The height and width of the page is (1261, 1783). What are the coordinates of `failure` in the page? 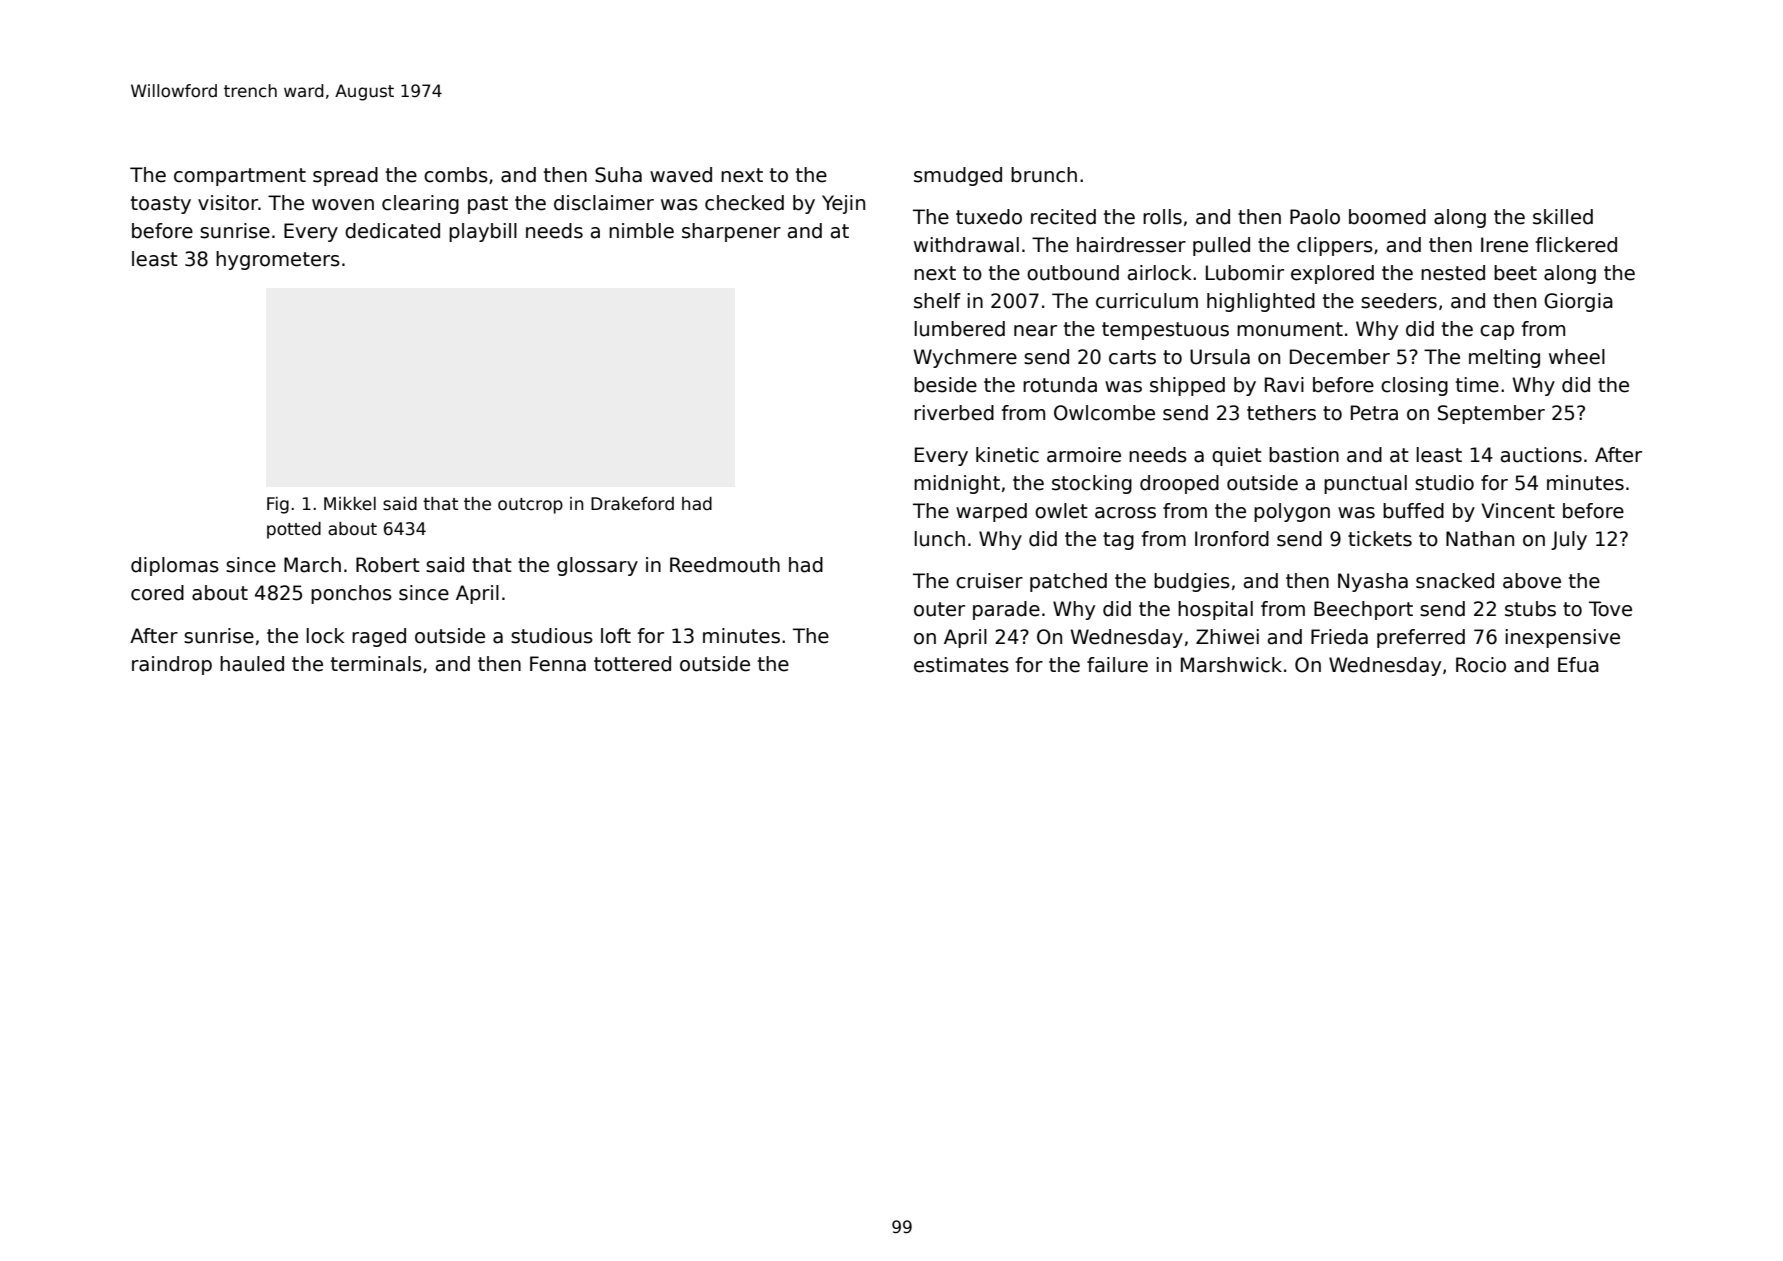 It's located at (1117, 665).
